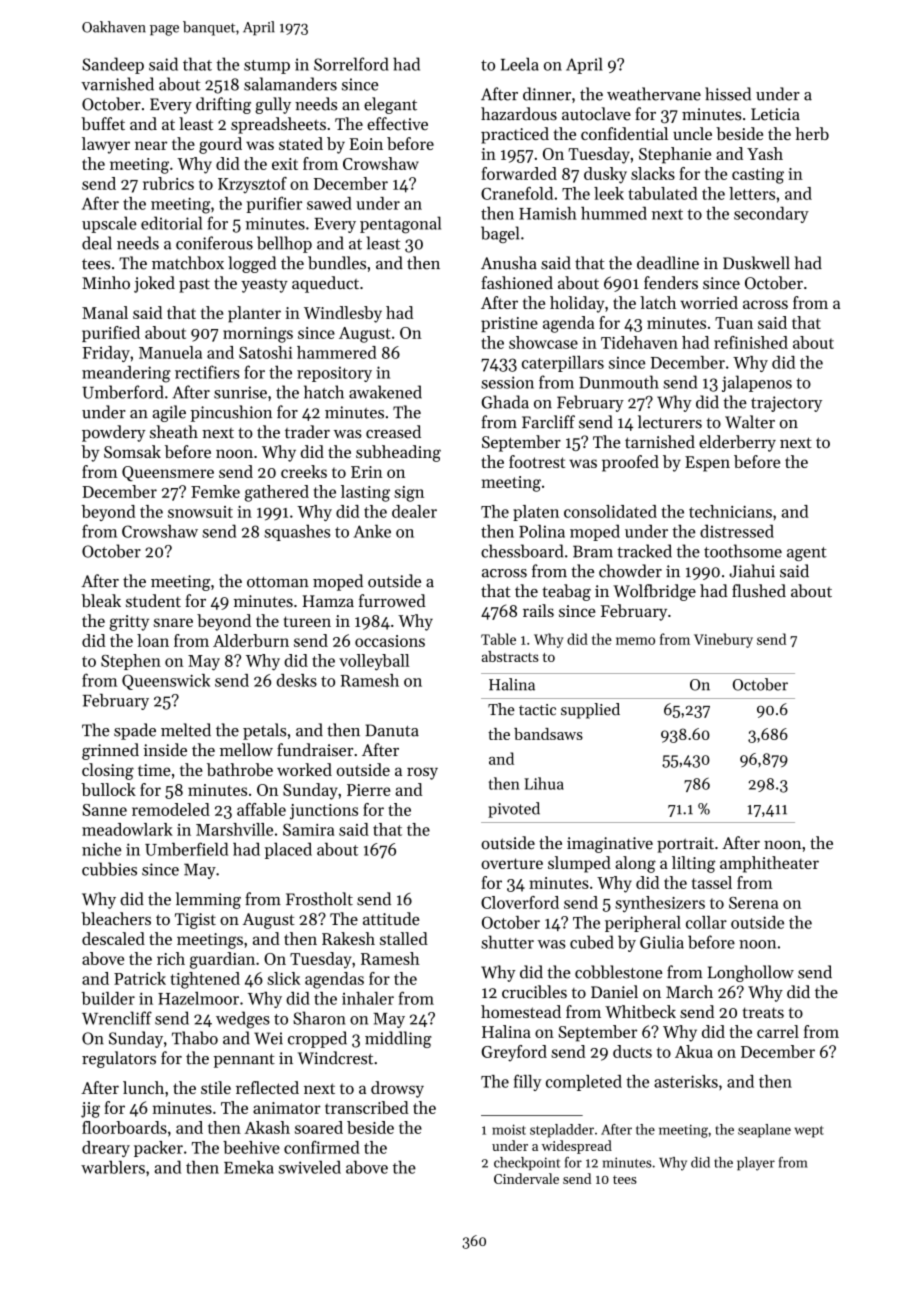  I want to click on agent, so click(807, 554).
